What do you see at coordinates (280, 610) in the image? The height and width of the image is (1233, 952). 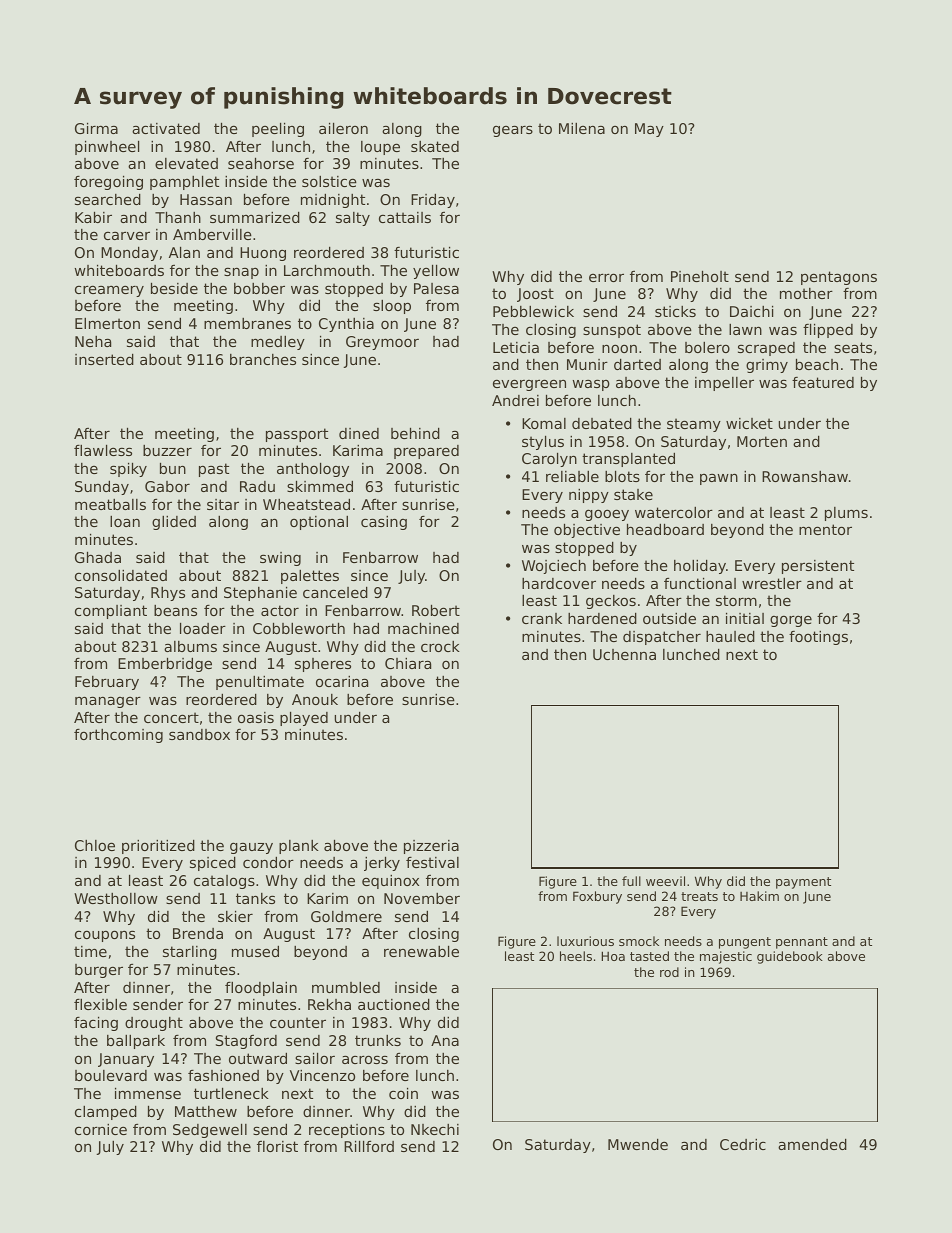 I see `actor` at bounding box center [280, 610].
